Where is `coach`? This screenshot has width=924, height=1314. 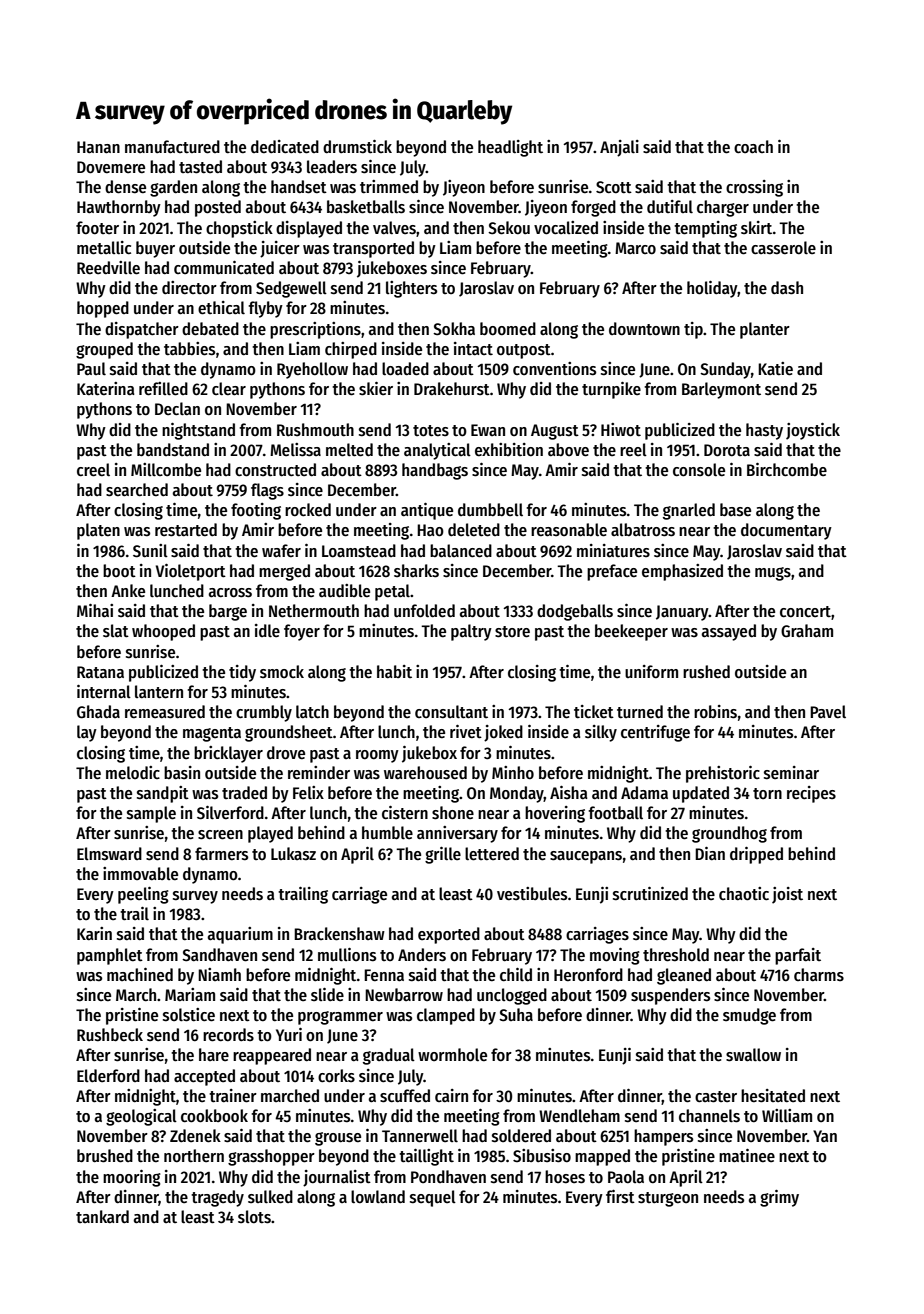 coach is located at coordinates (753, 147).
